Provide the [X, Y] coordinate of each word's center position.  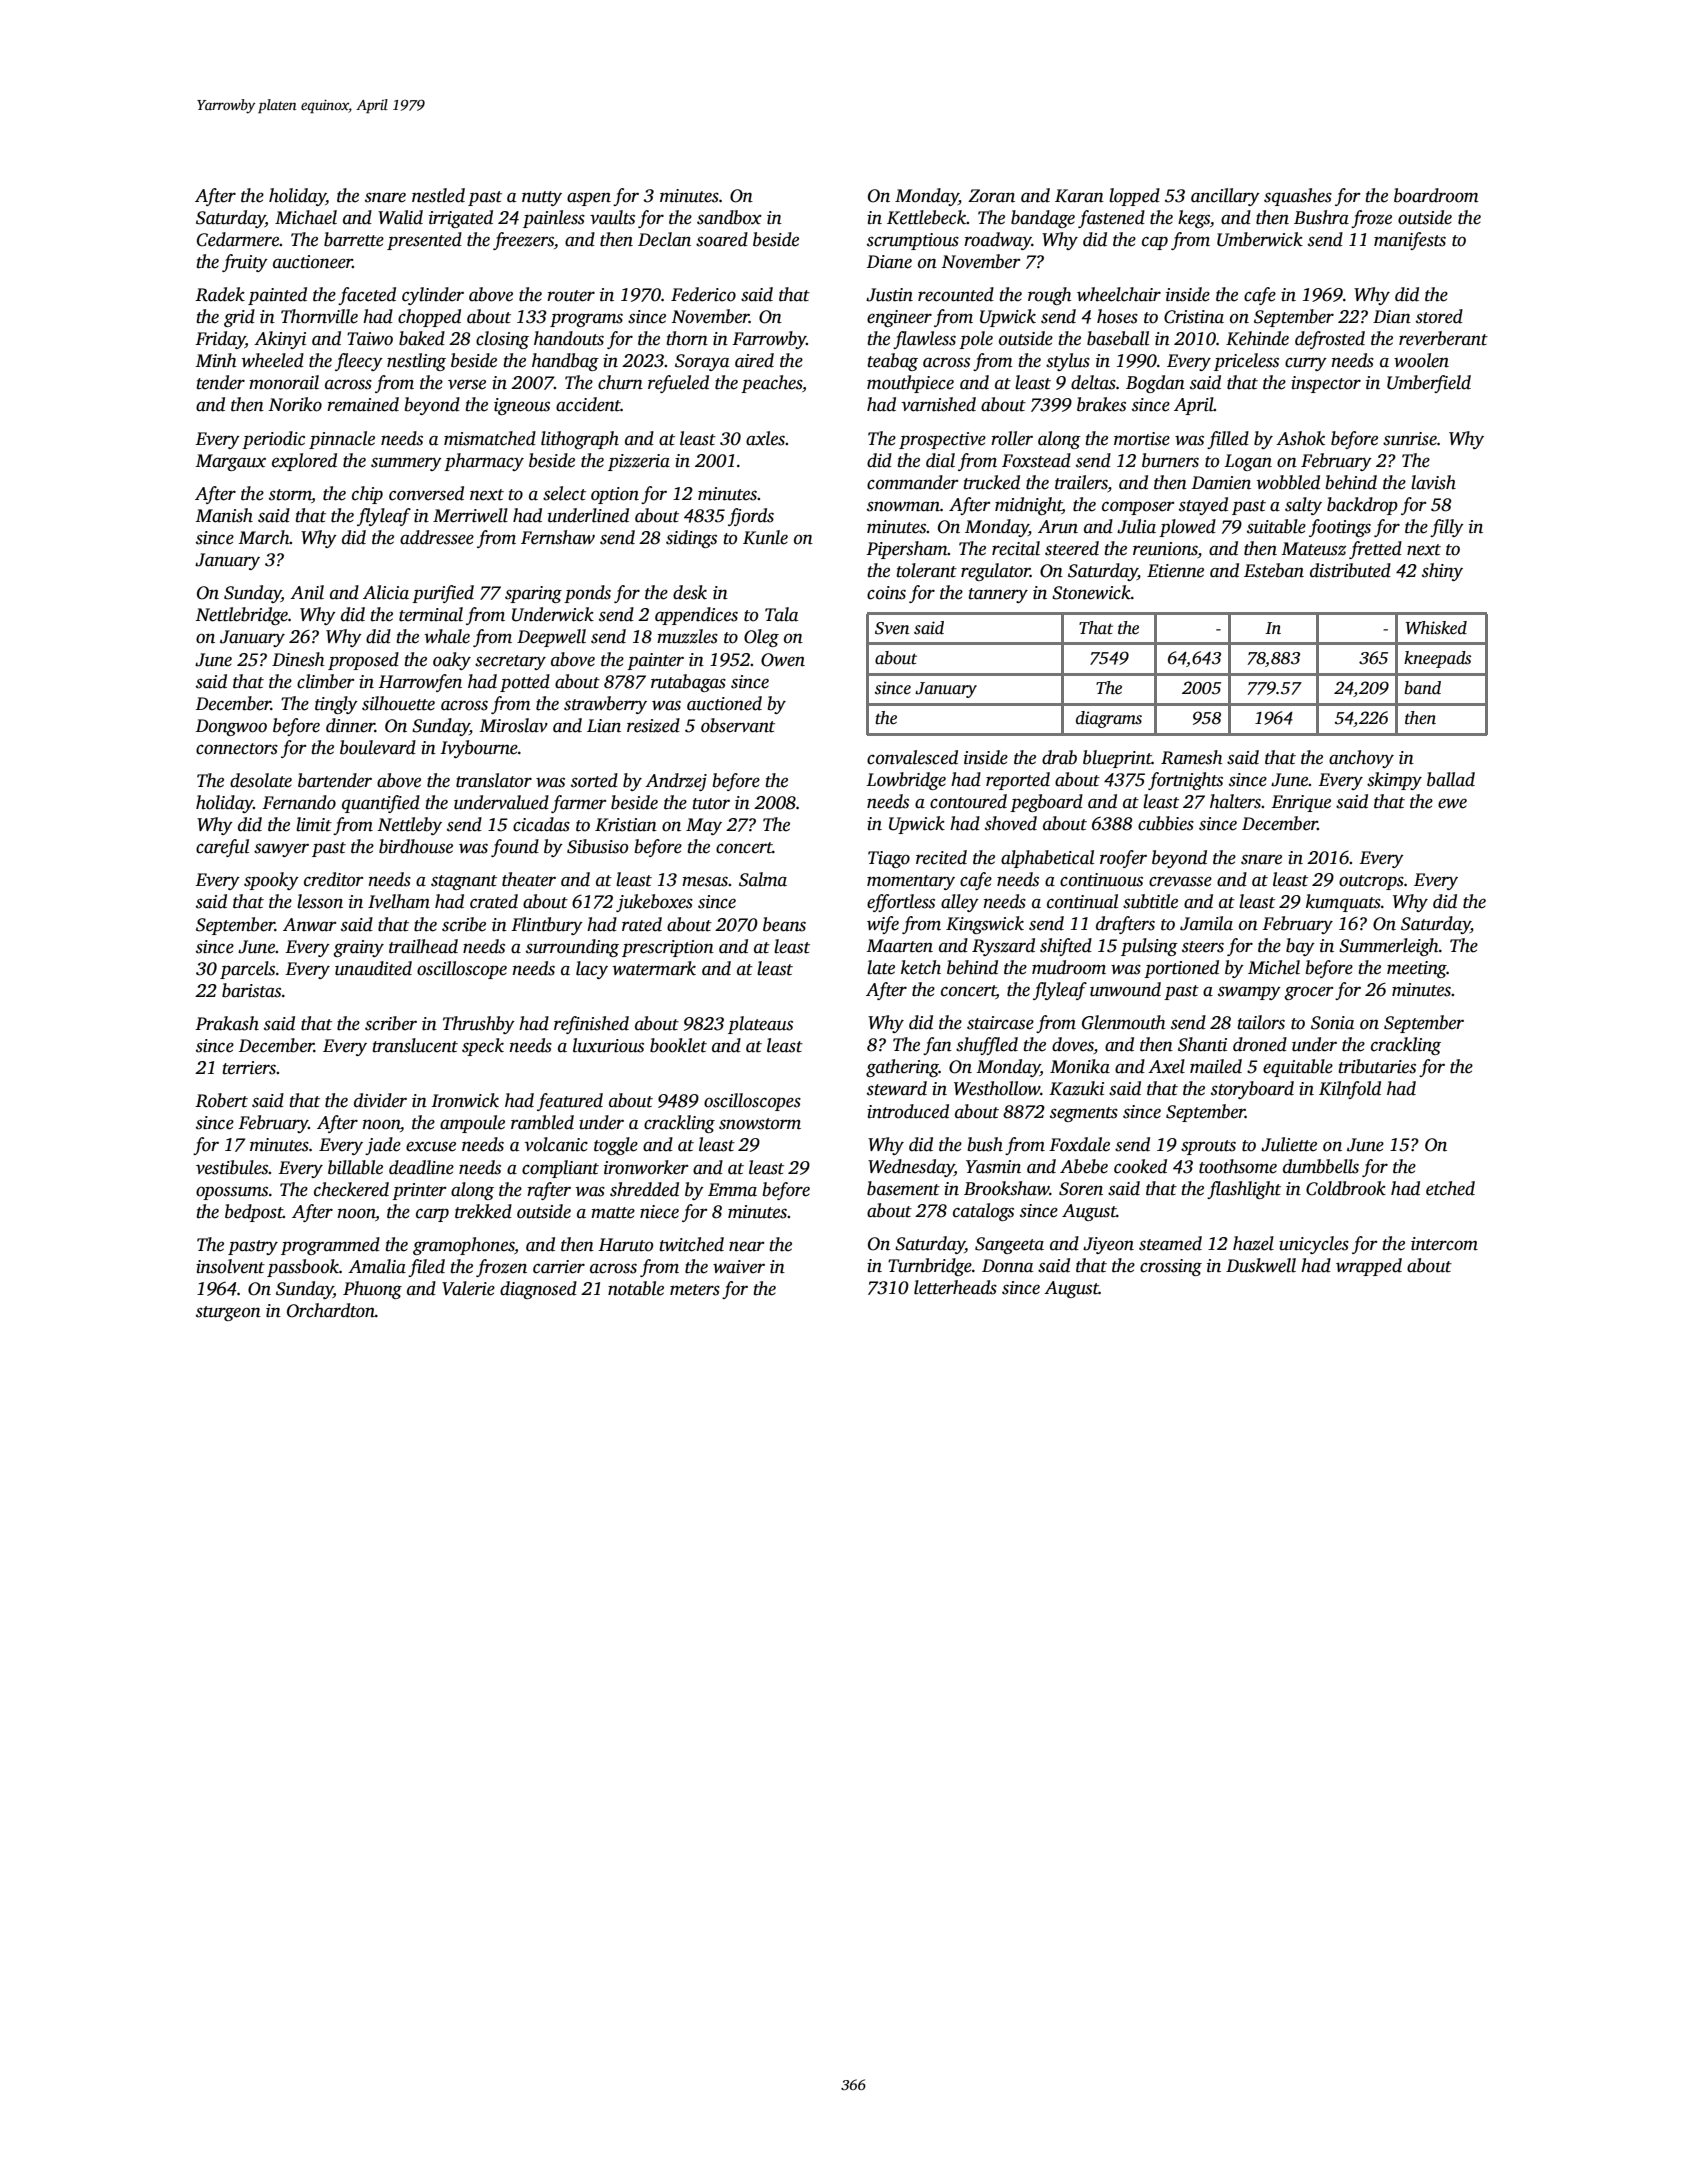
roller [1012, 438]
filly [1447, 528]
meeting [1417, 969]
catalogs [983, 1212]
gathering [902, 1068]
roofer [1123, 859]
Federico [703, 294]
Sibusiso [597, 846]
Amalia [377, 1266]
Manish [224, 515]
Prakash [227, 1023]
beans [784, 924]
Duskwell [1261, 1265]
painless [554, 219]
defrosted [1330, 340]
